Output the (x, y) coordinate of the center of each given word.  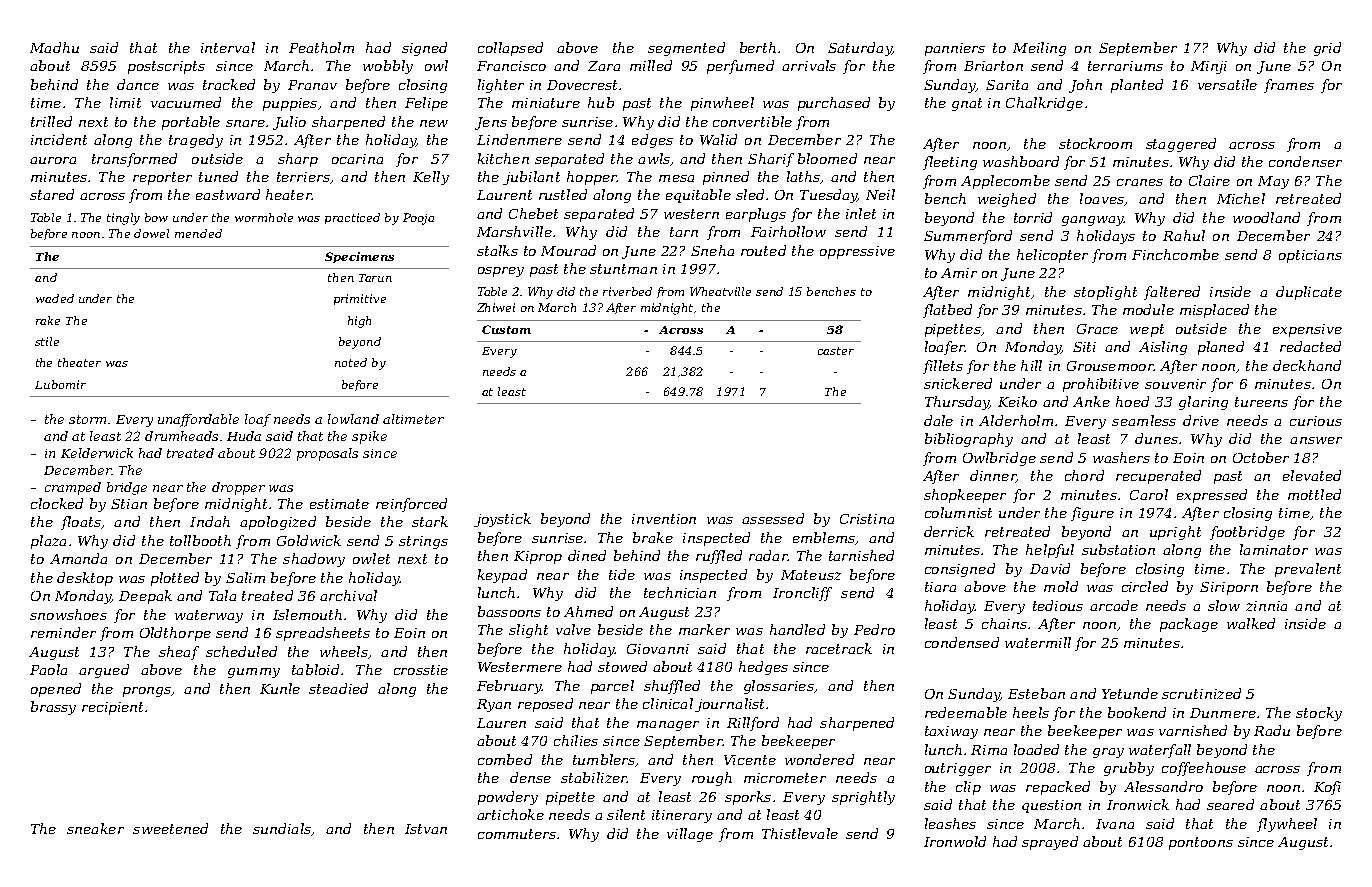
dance (138, 84)
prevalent (1308, 570)
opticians (1310, 256)
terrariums (1125, 66)
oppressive (857, 252)
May (1273, 182)
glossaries (779, 687)
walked (1251, 623)
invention (664, 519)
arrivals (809, 65)
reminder (63, 632)
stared (52, 194)
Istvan (426, 829)
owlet (371, 558)
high (359, 322)
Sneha (712, 250)
